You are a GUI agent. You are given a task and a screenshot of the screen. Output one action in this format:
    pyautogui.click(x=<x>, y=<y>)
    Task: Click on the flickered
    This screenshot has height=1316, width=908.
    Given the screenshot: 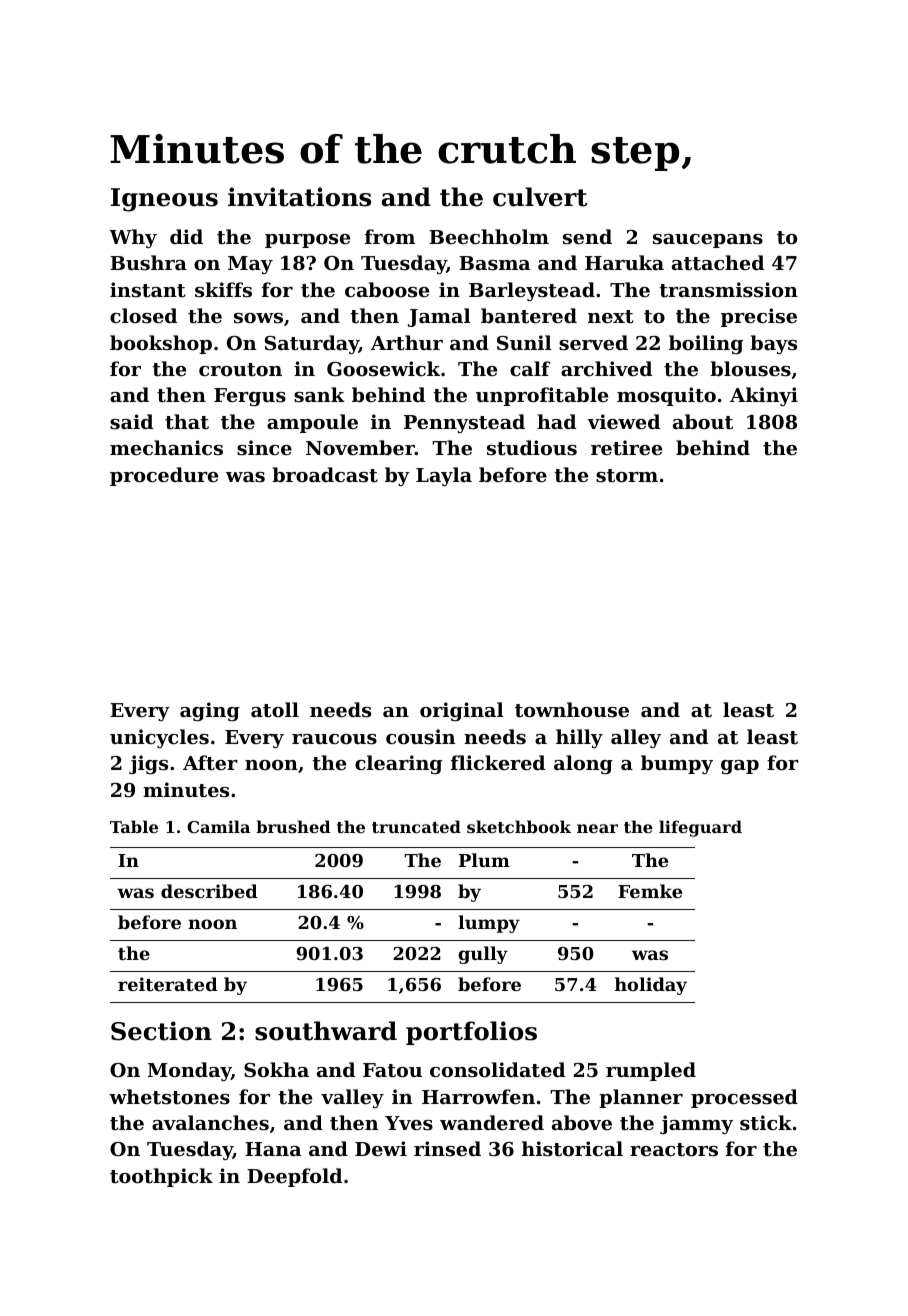 What is the action you would take?
    pyautogui.click(x=498, y=762)
